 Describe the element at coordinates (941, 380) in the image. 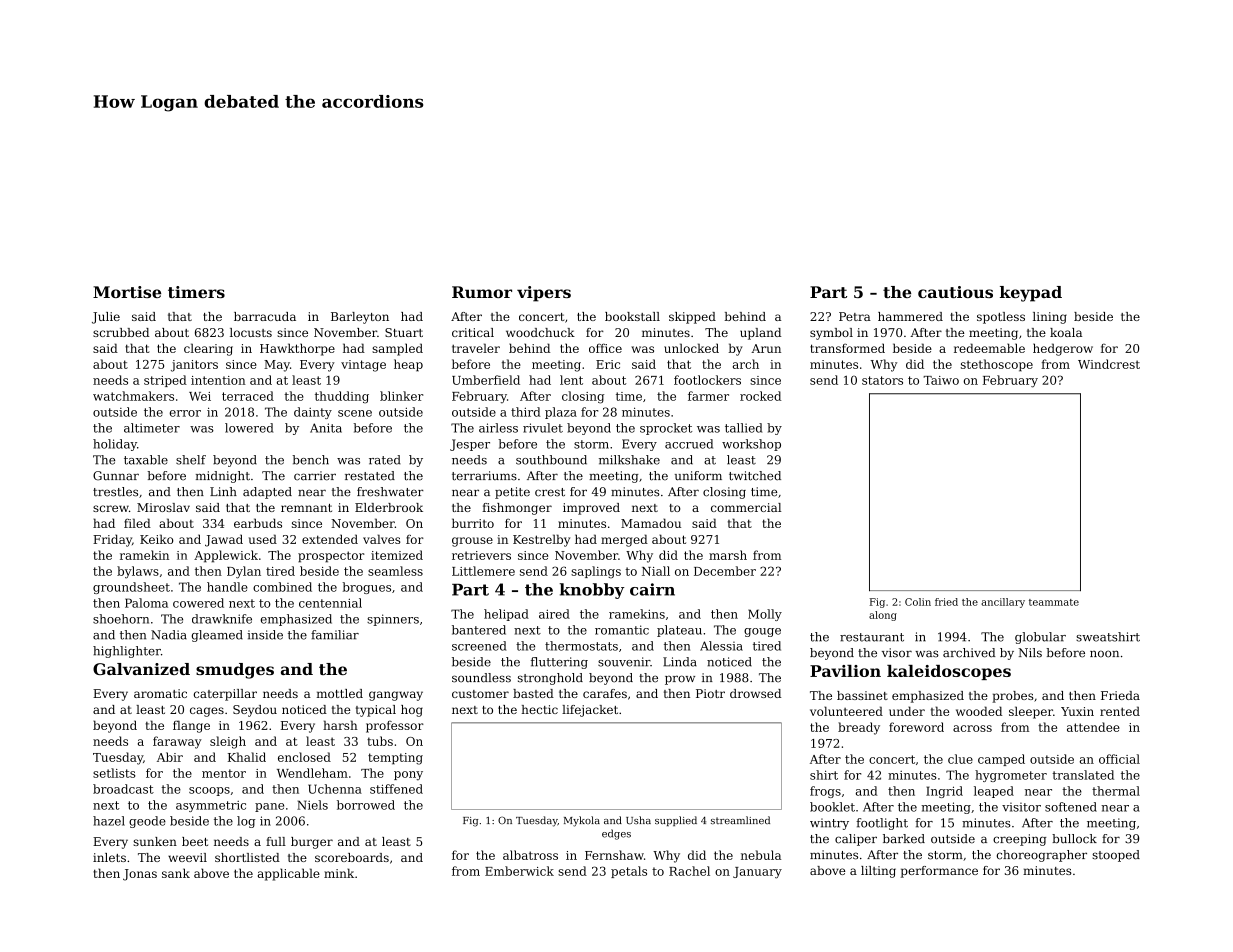

I see `Taiwo` at that location.
